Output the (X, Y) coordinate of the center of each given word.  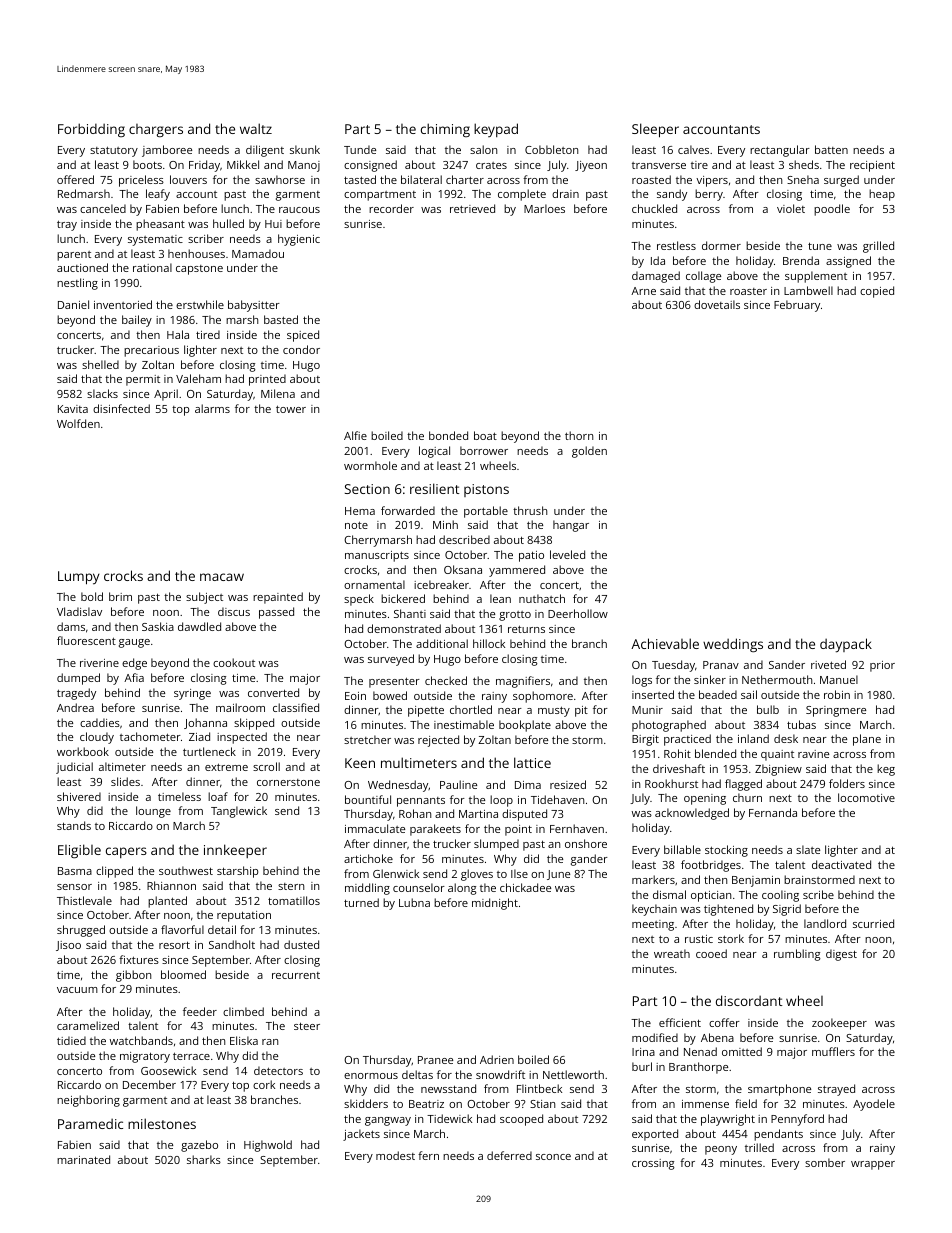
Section (367, 489)
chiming (445, 130)
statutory (114, 151)
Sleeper (655, 130)
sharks (204, 1159)
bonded (448, 435)
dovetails (717, 304)
